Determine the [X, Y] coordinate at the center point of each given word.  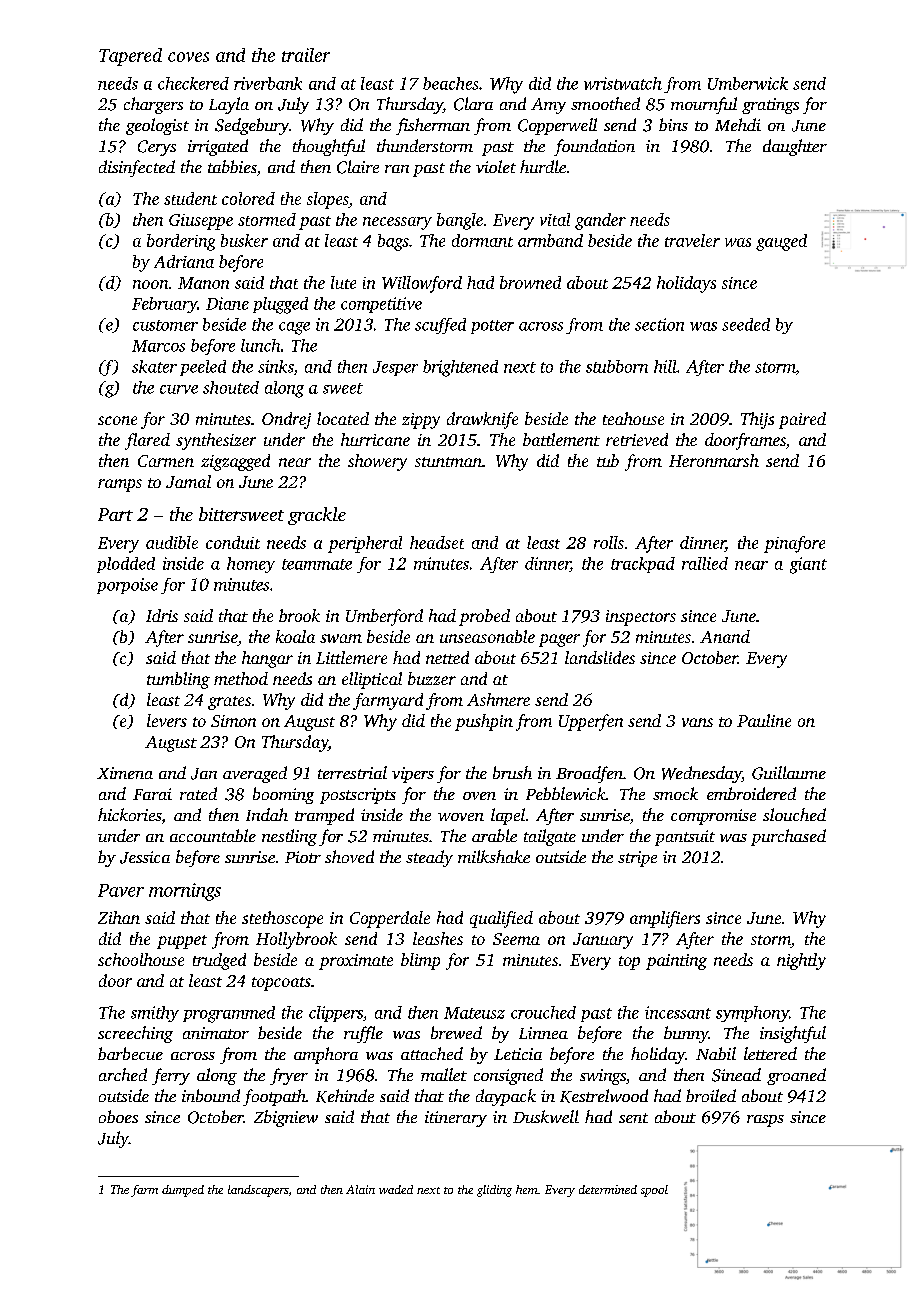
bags [393, 242]
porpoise [127, 586]
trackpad [643, 565]
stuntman [448, 462]
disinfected [137, 168]
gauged [781, 242]
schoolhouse [141, 959]
